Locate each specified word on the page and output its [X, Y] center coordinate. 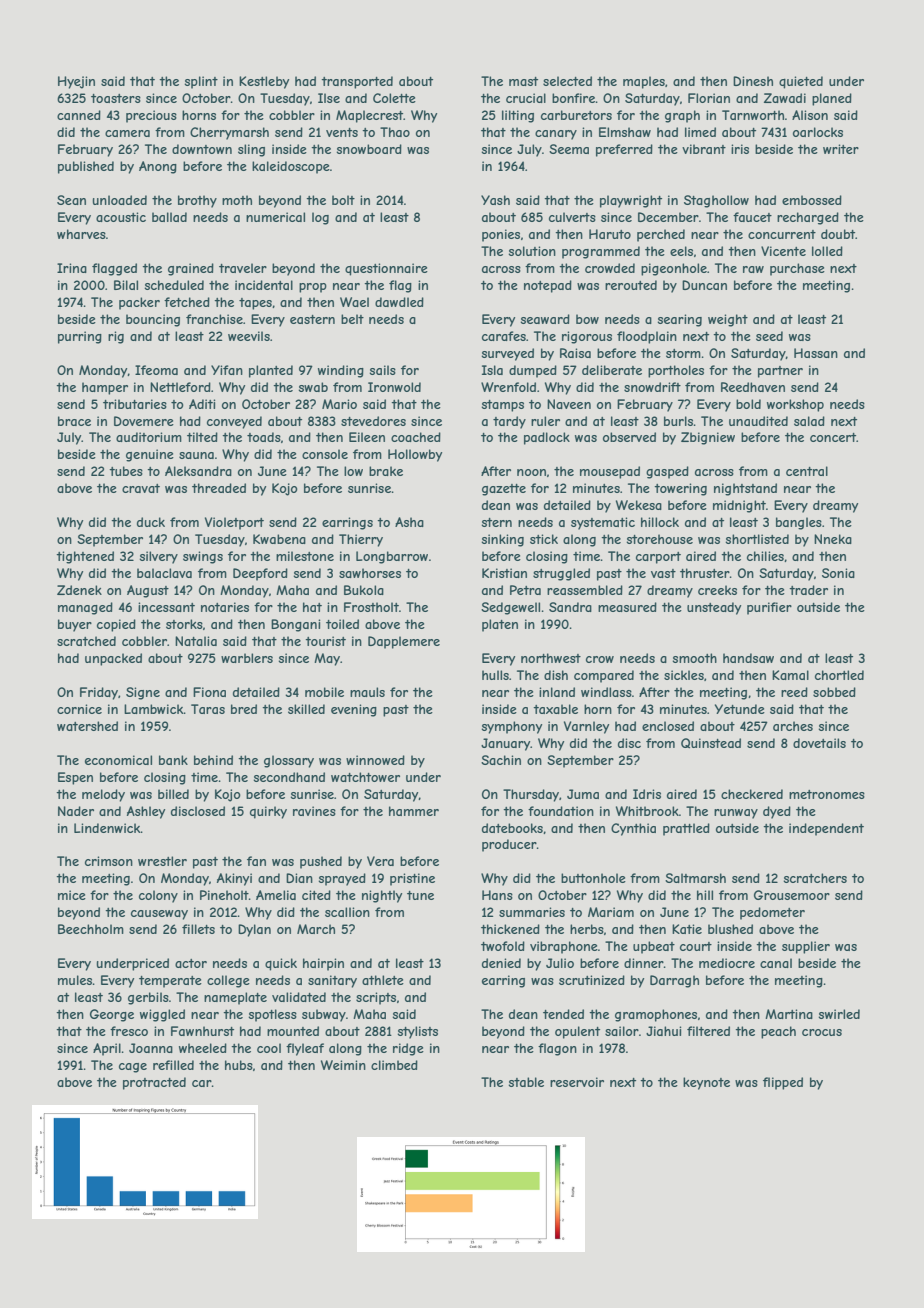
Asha [409, 522]
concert [833, 437]
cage [133, 1068]
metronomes [827, 794]
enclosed [668, 726]
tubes [126, 471]
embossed [812, 200]
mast [523, 81]
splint [201, 82]
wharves [81, 234]
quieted [801, 82]
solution [532, 251]
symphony [511, 727]
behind [213, 760]
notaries [225, 607]
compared [604, 676]
